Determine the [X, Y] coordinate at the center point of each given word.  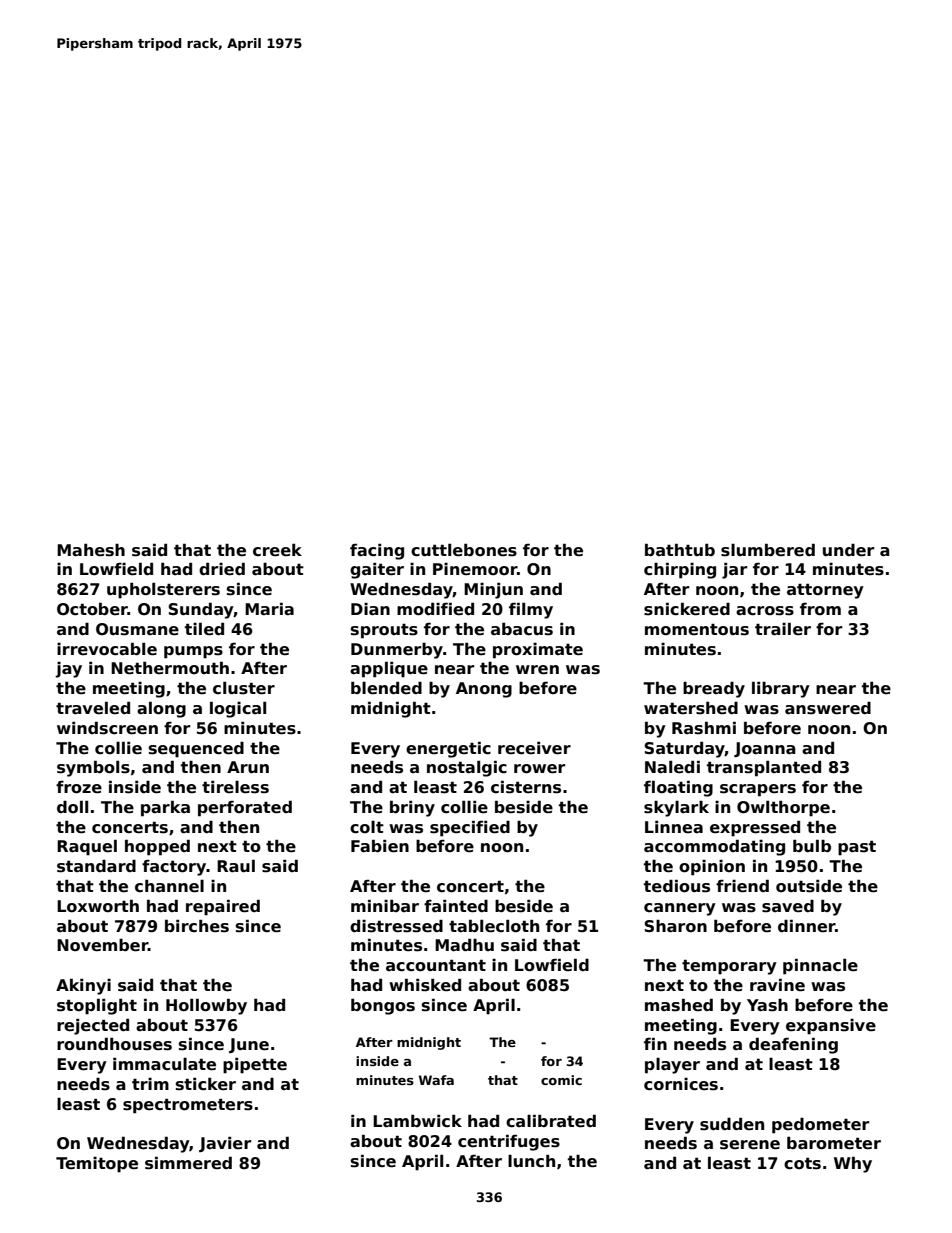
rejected [93, 1026]
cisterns [526, 787]
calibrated [551, 1121]
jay [68, 670]
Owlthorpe [783, 809]
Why [853, 1164]
